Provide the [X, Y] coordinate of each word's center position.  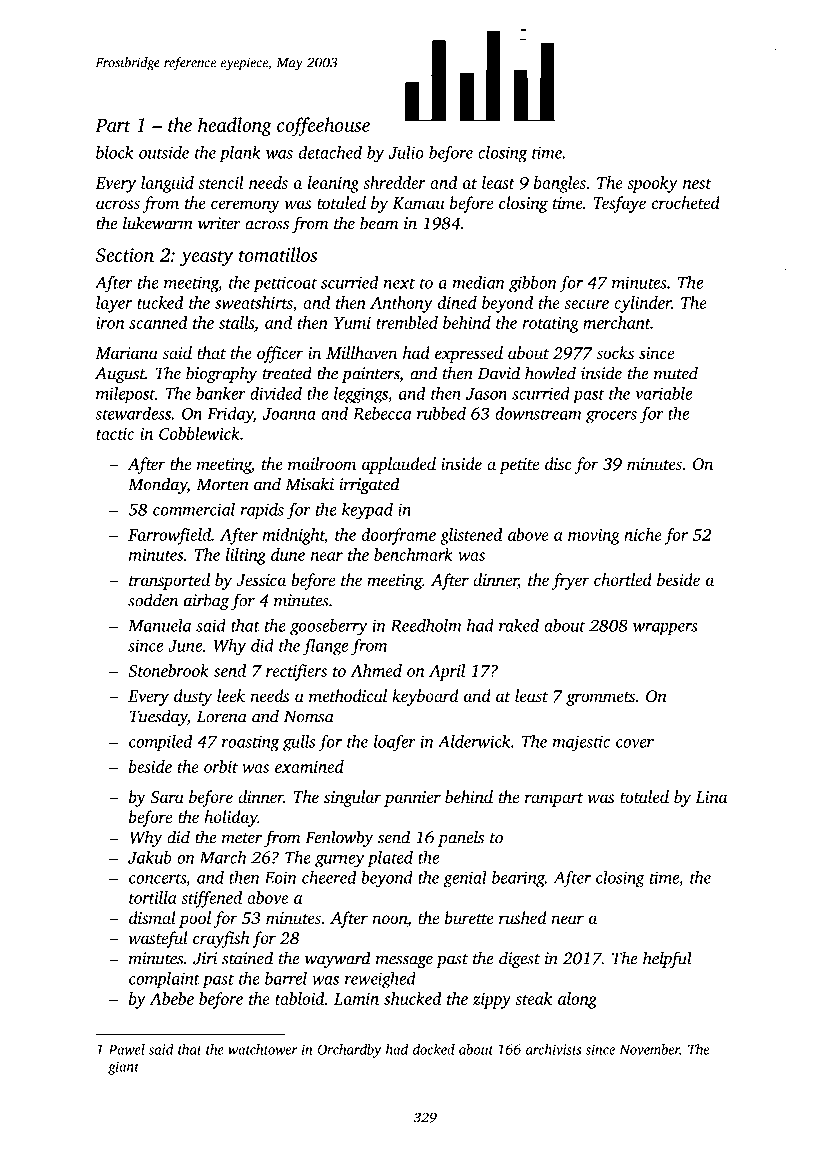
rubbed [441, 413]
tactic [115, 434]
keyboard [425, 697]
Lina [711, 797]
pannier [412, 799]
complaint [164, 980]
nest [697, 184]
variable [663, 393]
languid [167, 184]
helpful [667, 959]
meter [242, 838]
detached [330, 152]
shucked [413, 998]
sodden [153, 600]
